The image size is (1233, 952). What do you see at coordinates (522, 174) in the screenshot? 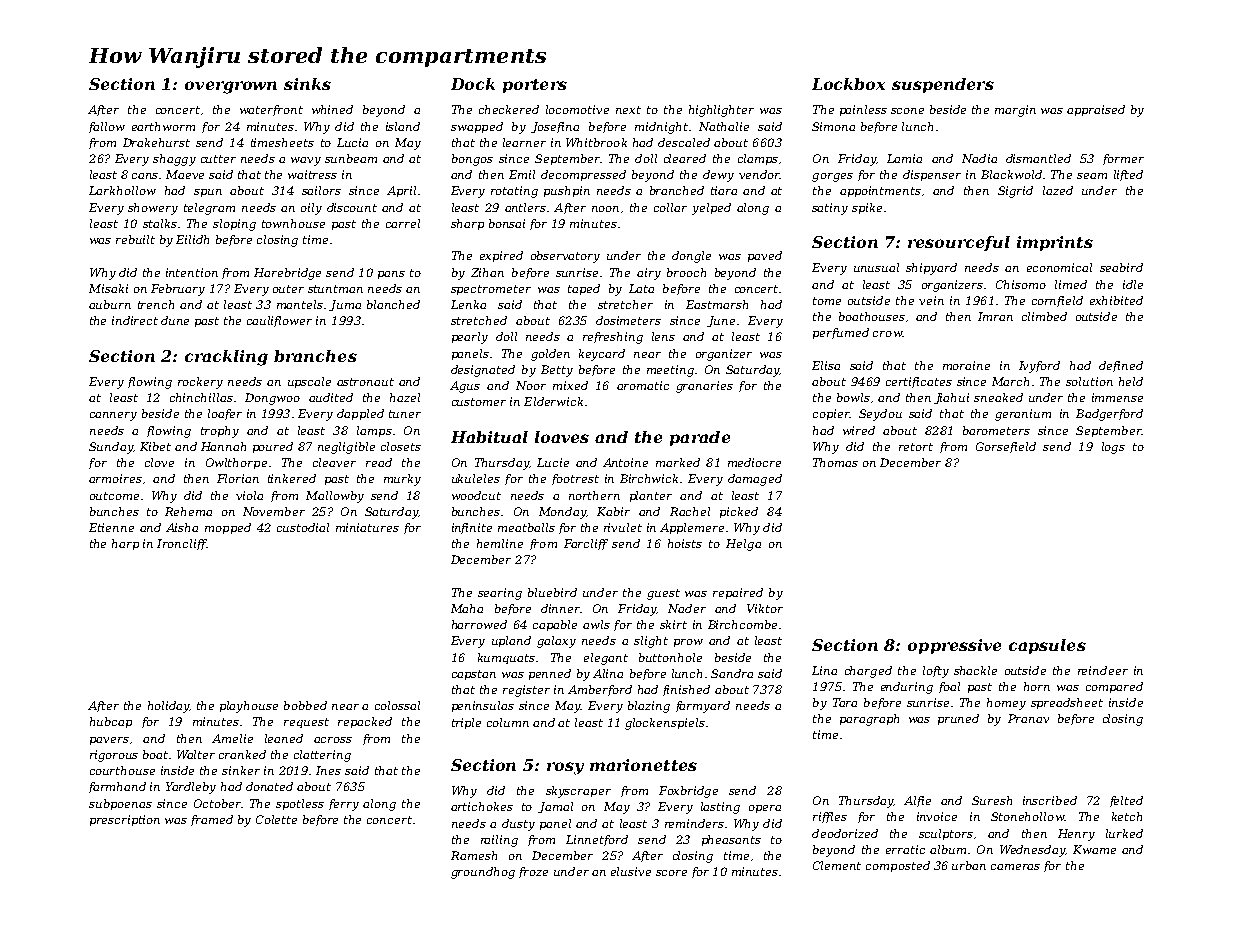
I see `Emil` at bounding box center [522, 174].
